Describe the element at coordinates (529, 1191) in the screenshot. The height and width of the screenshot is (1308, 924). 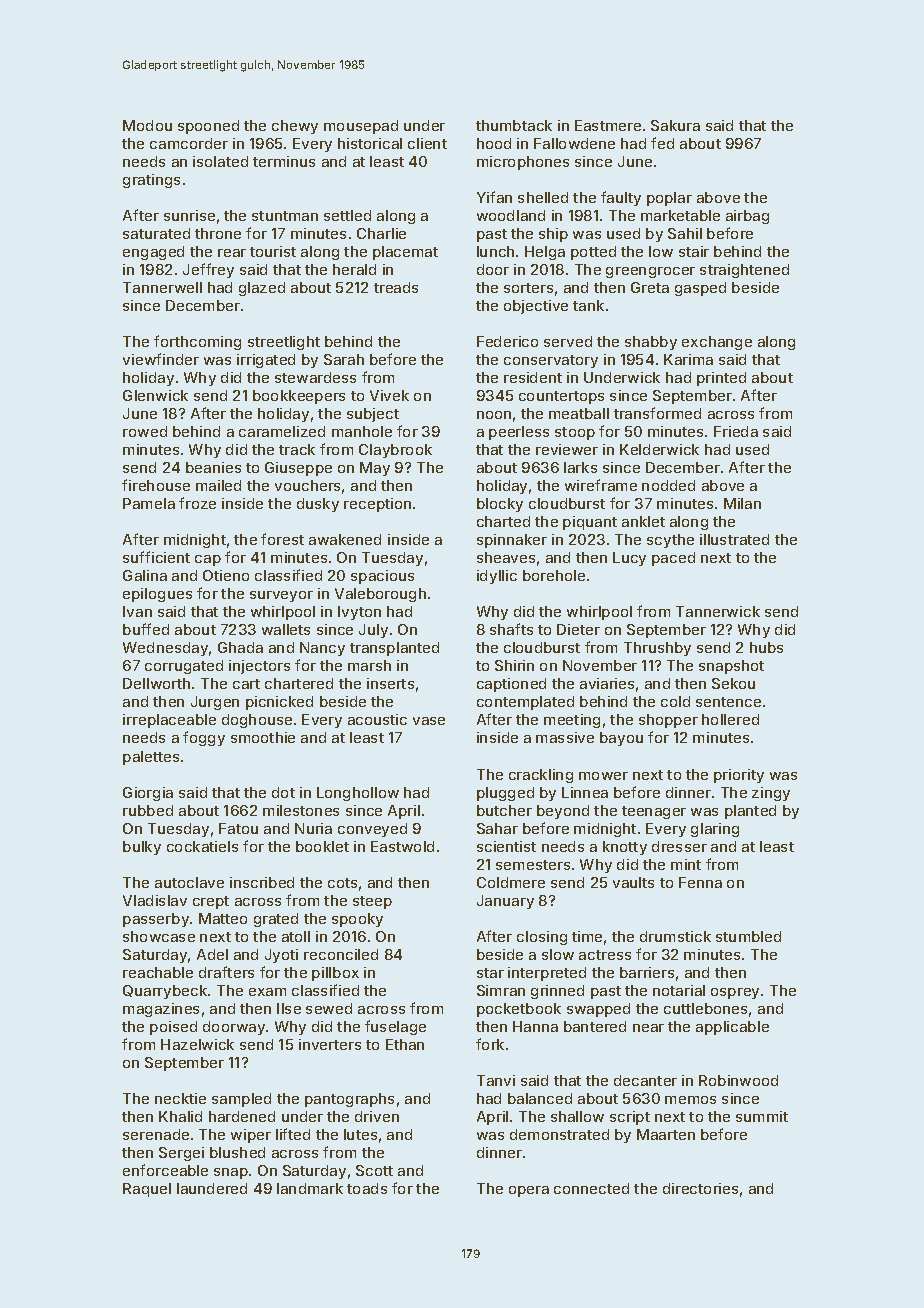
I see `opera` at that location.
